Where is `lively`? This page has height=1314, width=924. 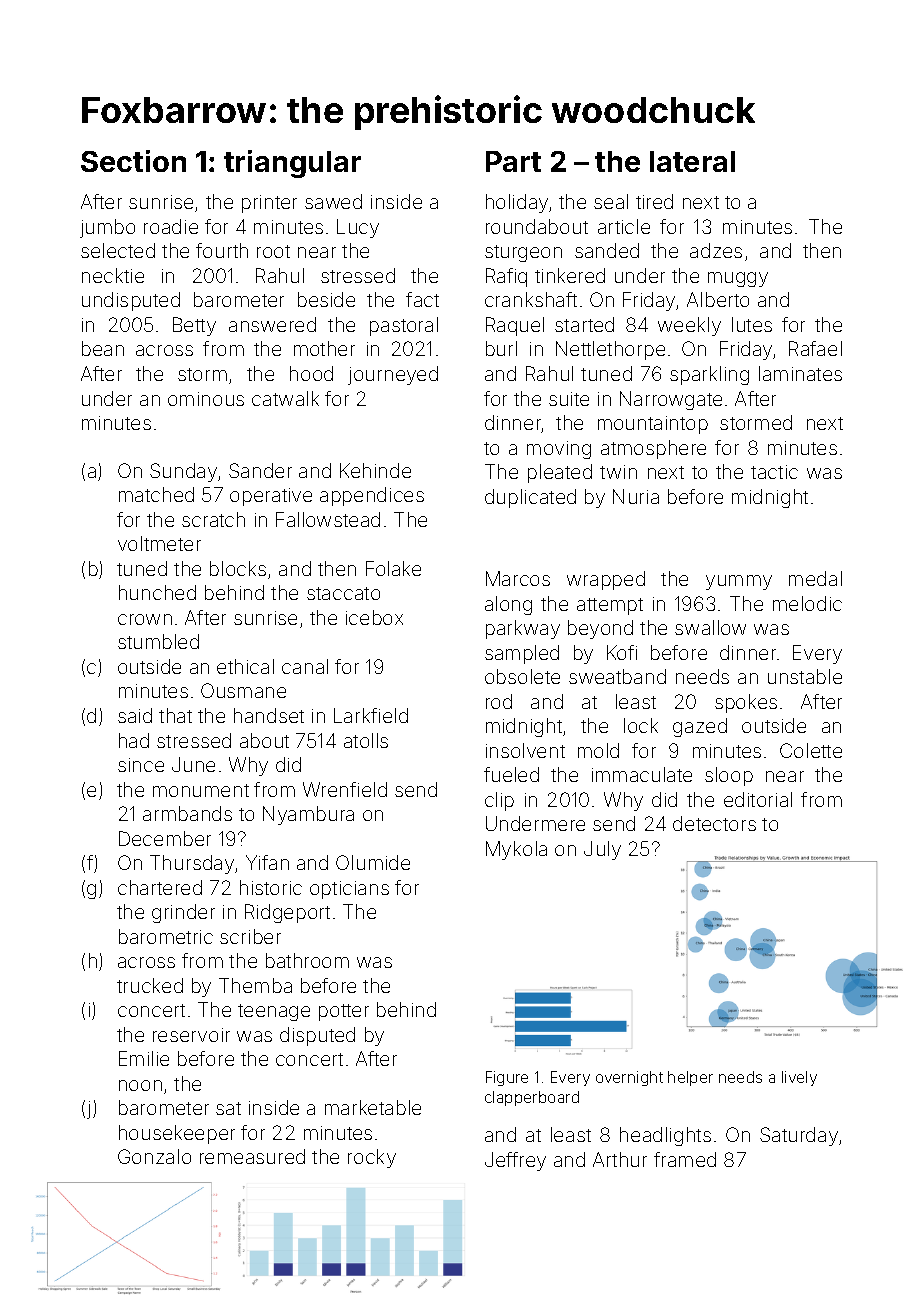 lively is located at coordinates (799, 1078).
